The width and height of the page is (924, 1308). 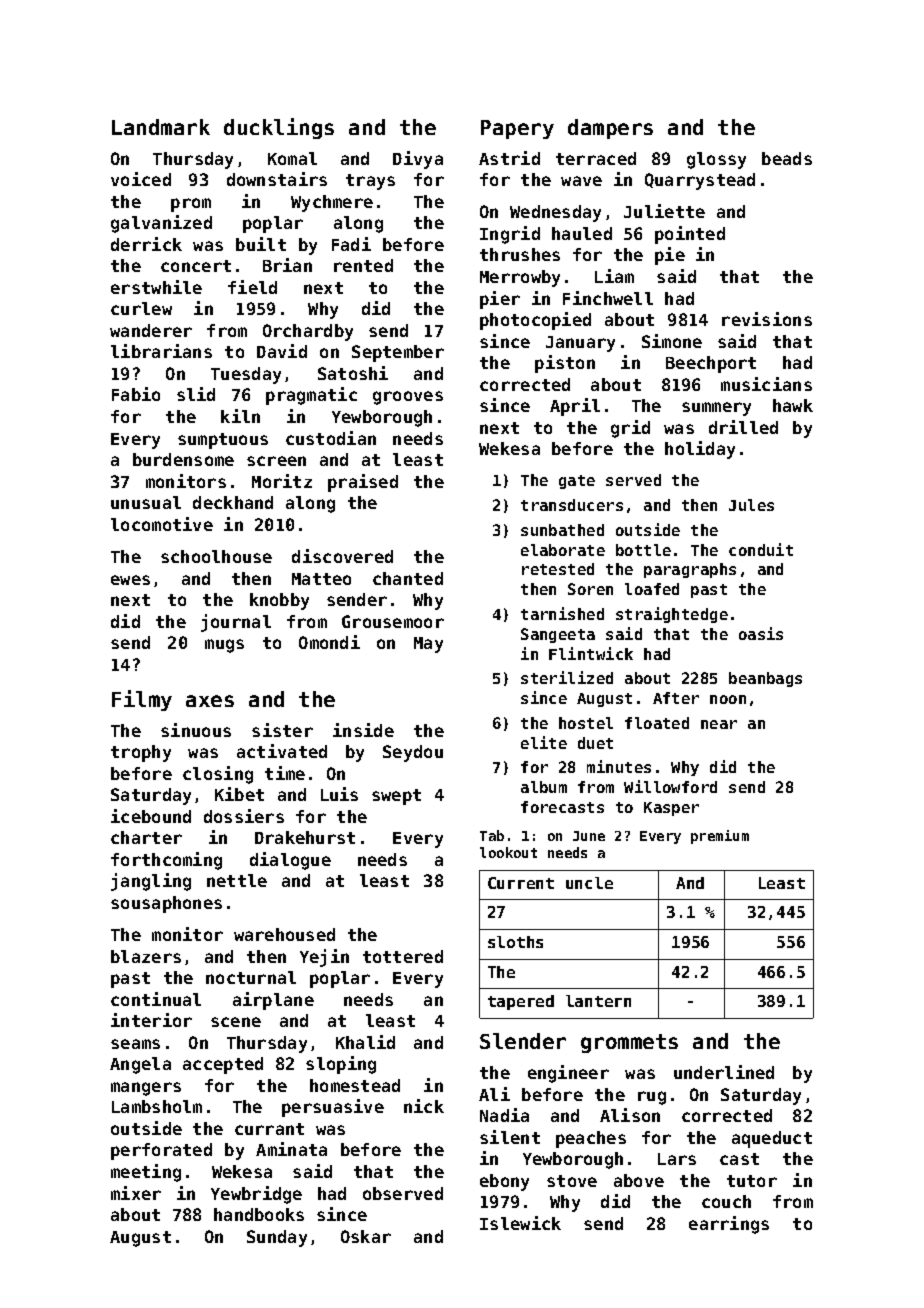 I want to click on premium, so click(x=720, y=837).
